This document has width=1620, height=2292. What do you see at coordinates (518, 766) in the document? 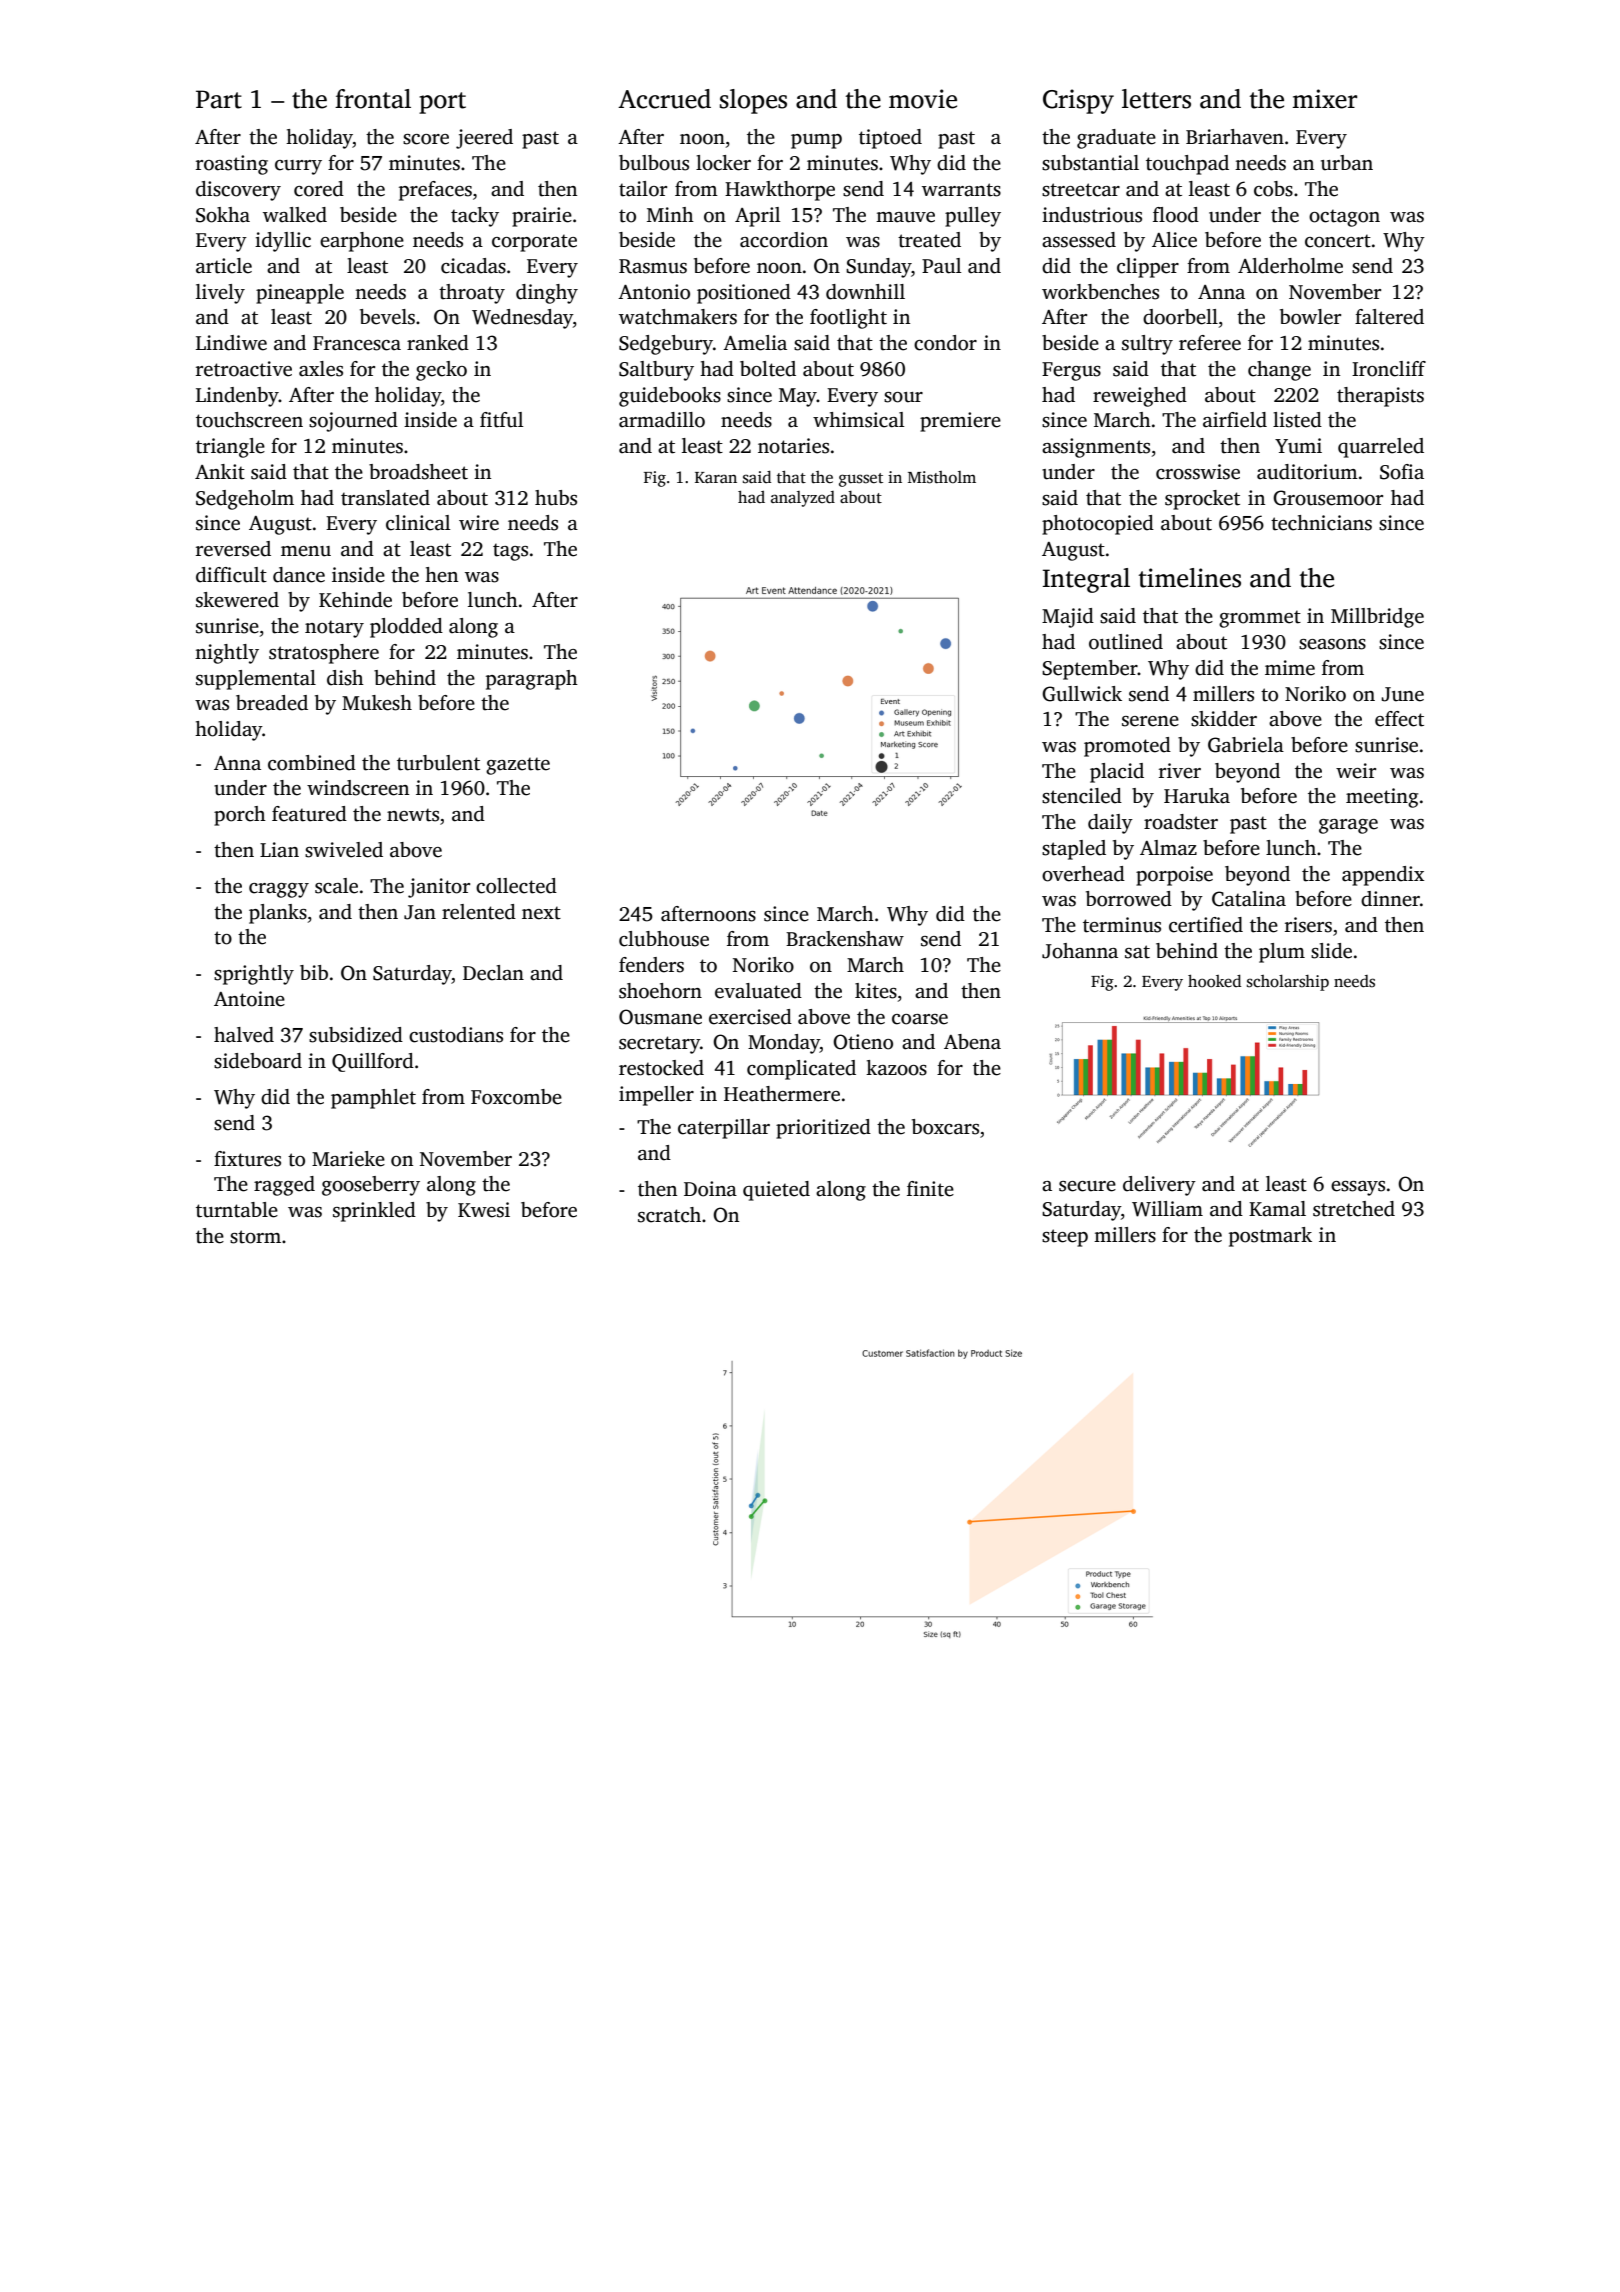
I see `gazette` at bounding box center [518, 766].
